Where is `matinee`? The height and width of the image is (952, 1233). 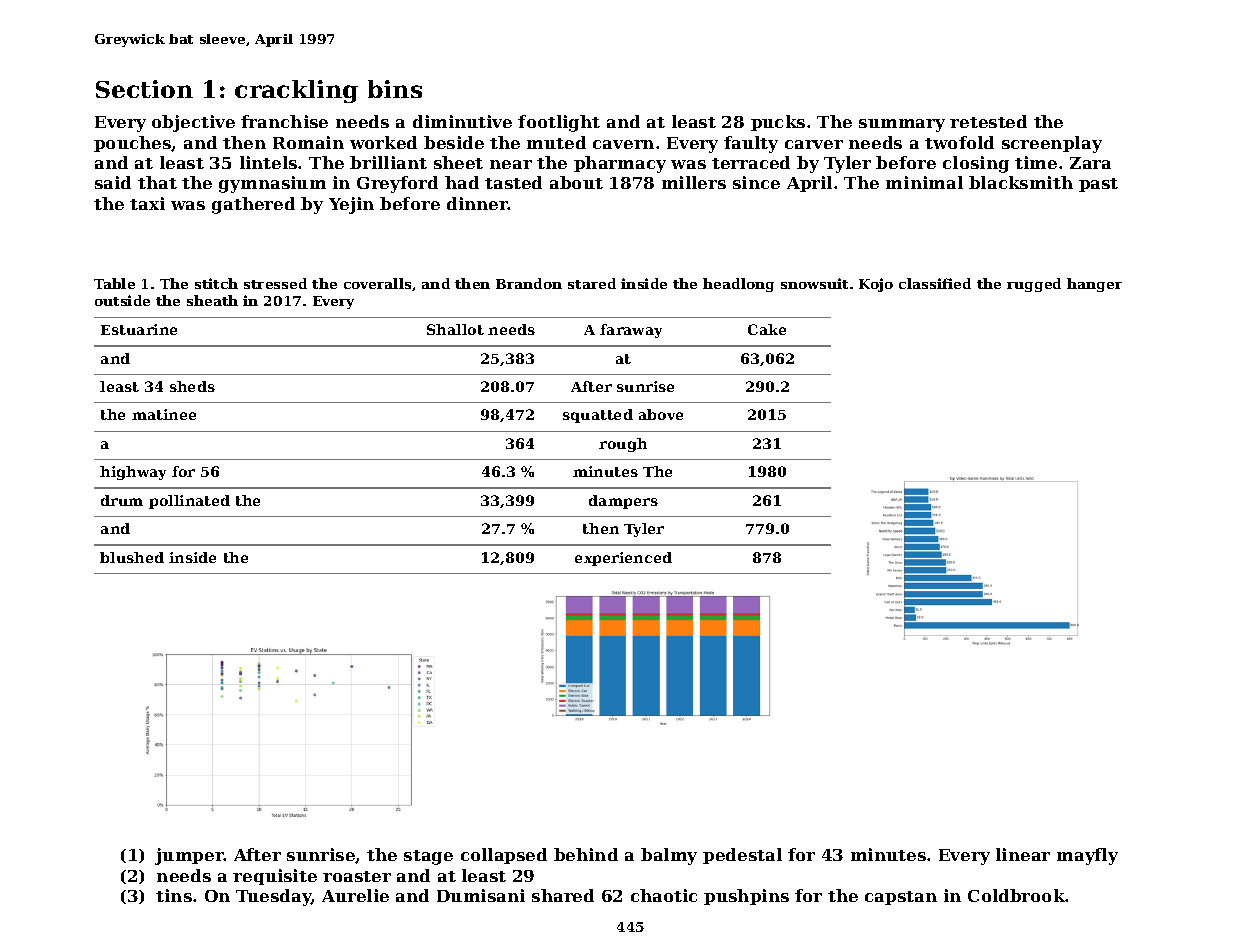
matinee is located at coordinates (164, 414).
